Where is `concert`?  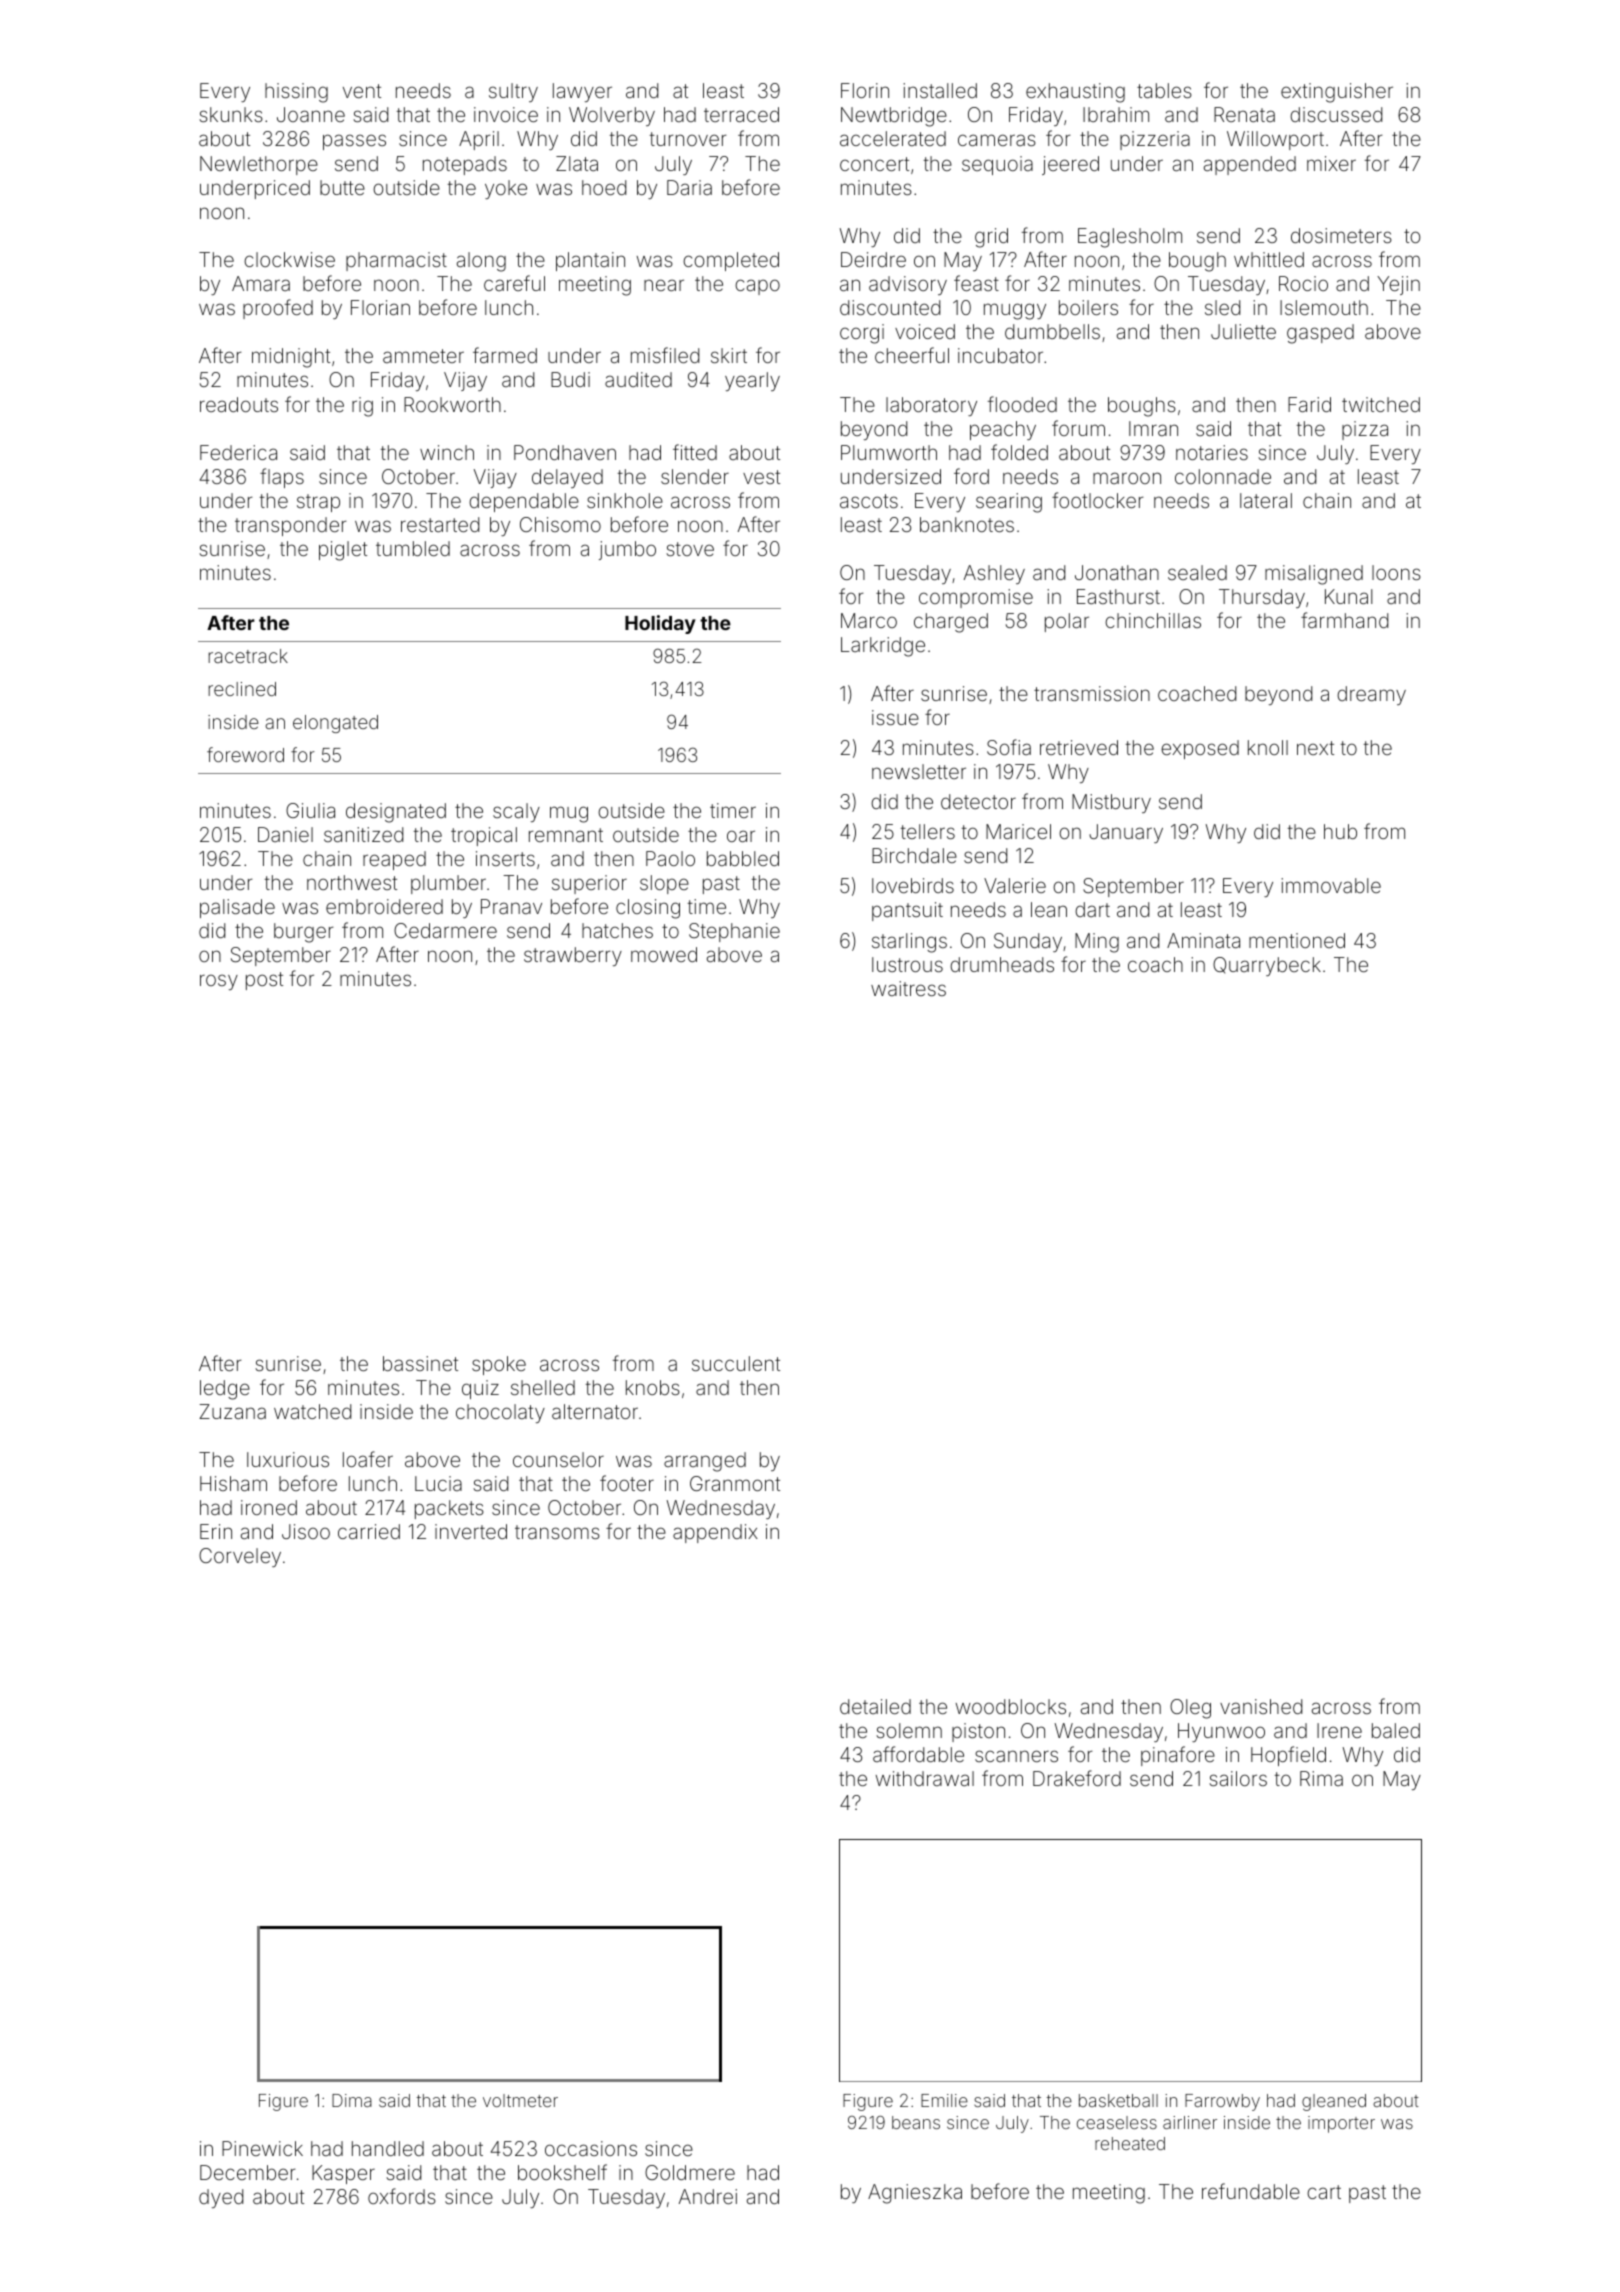
concert is located at coordinates (874, 164).
